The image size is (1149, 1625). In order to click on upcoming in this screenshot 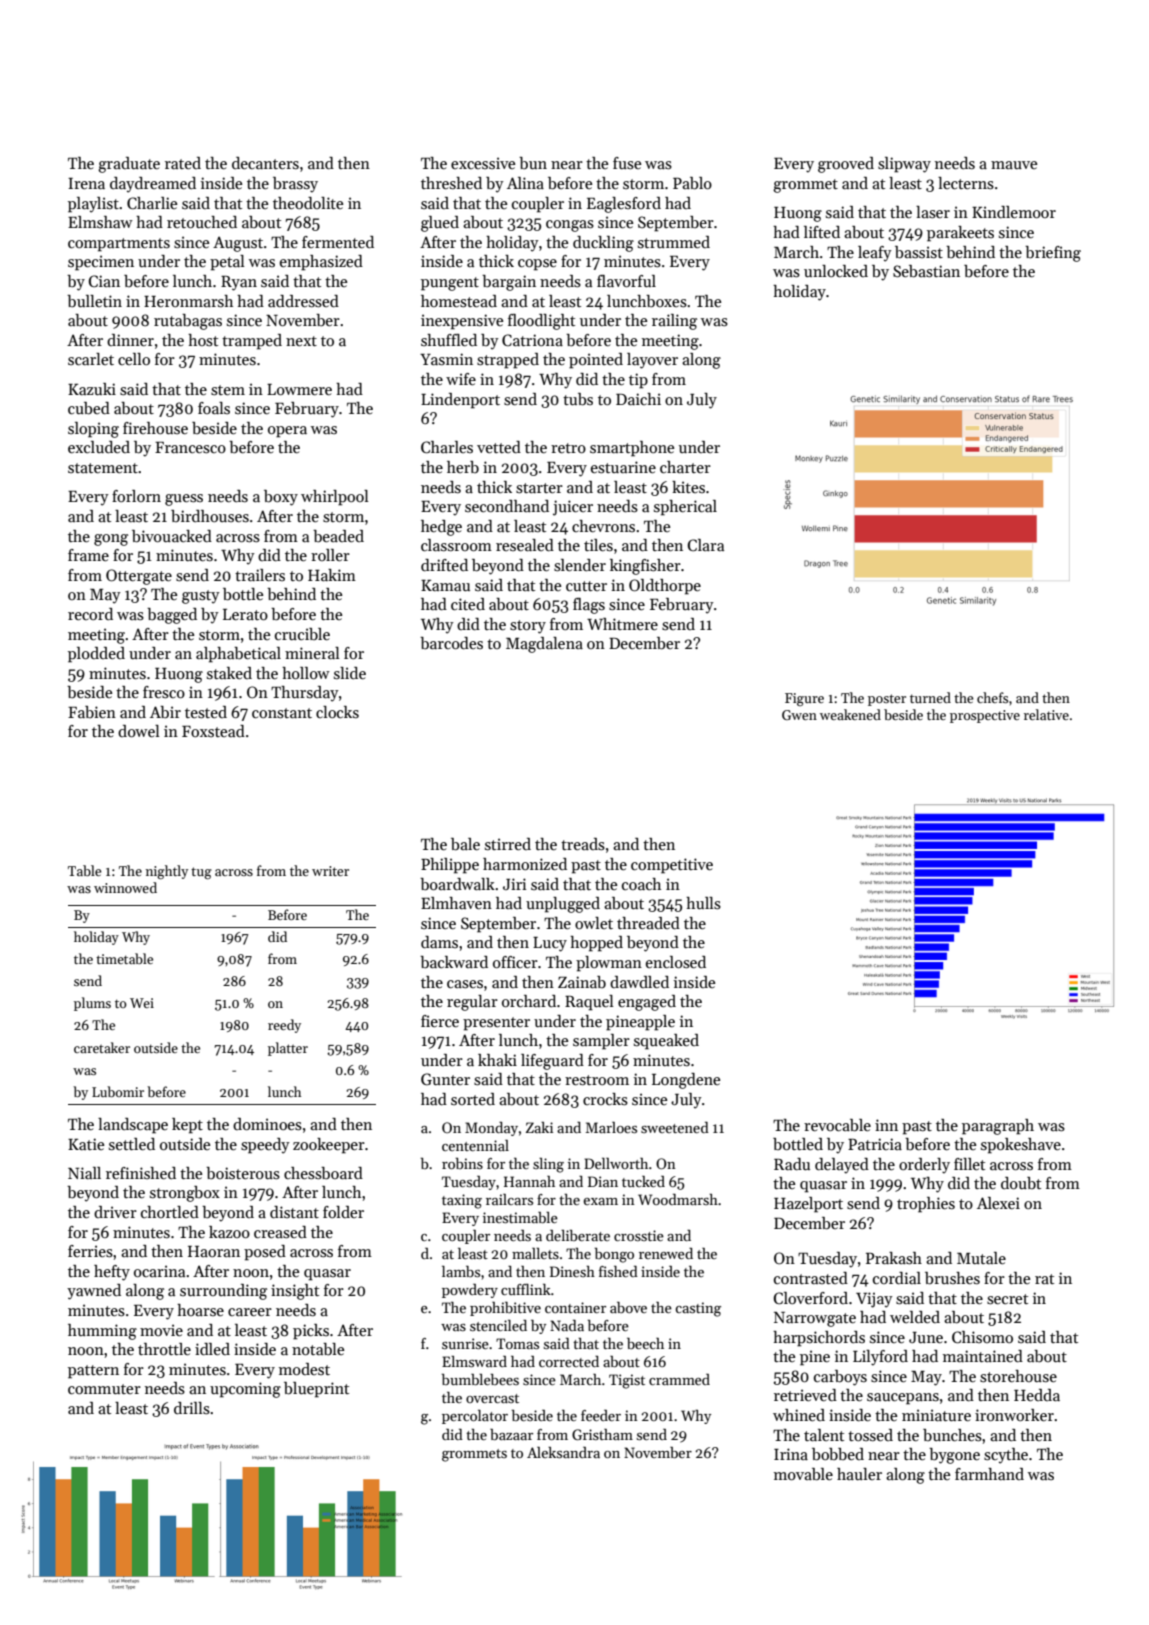, I will do `click(245, 1390)`.
